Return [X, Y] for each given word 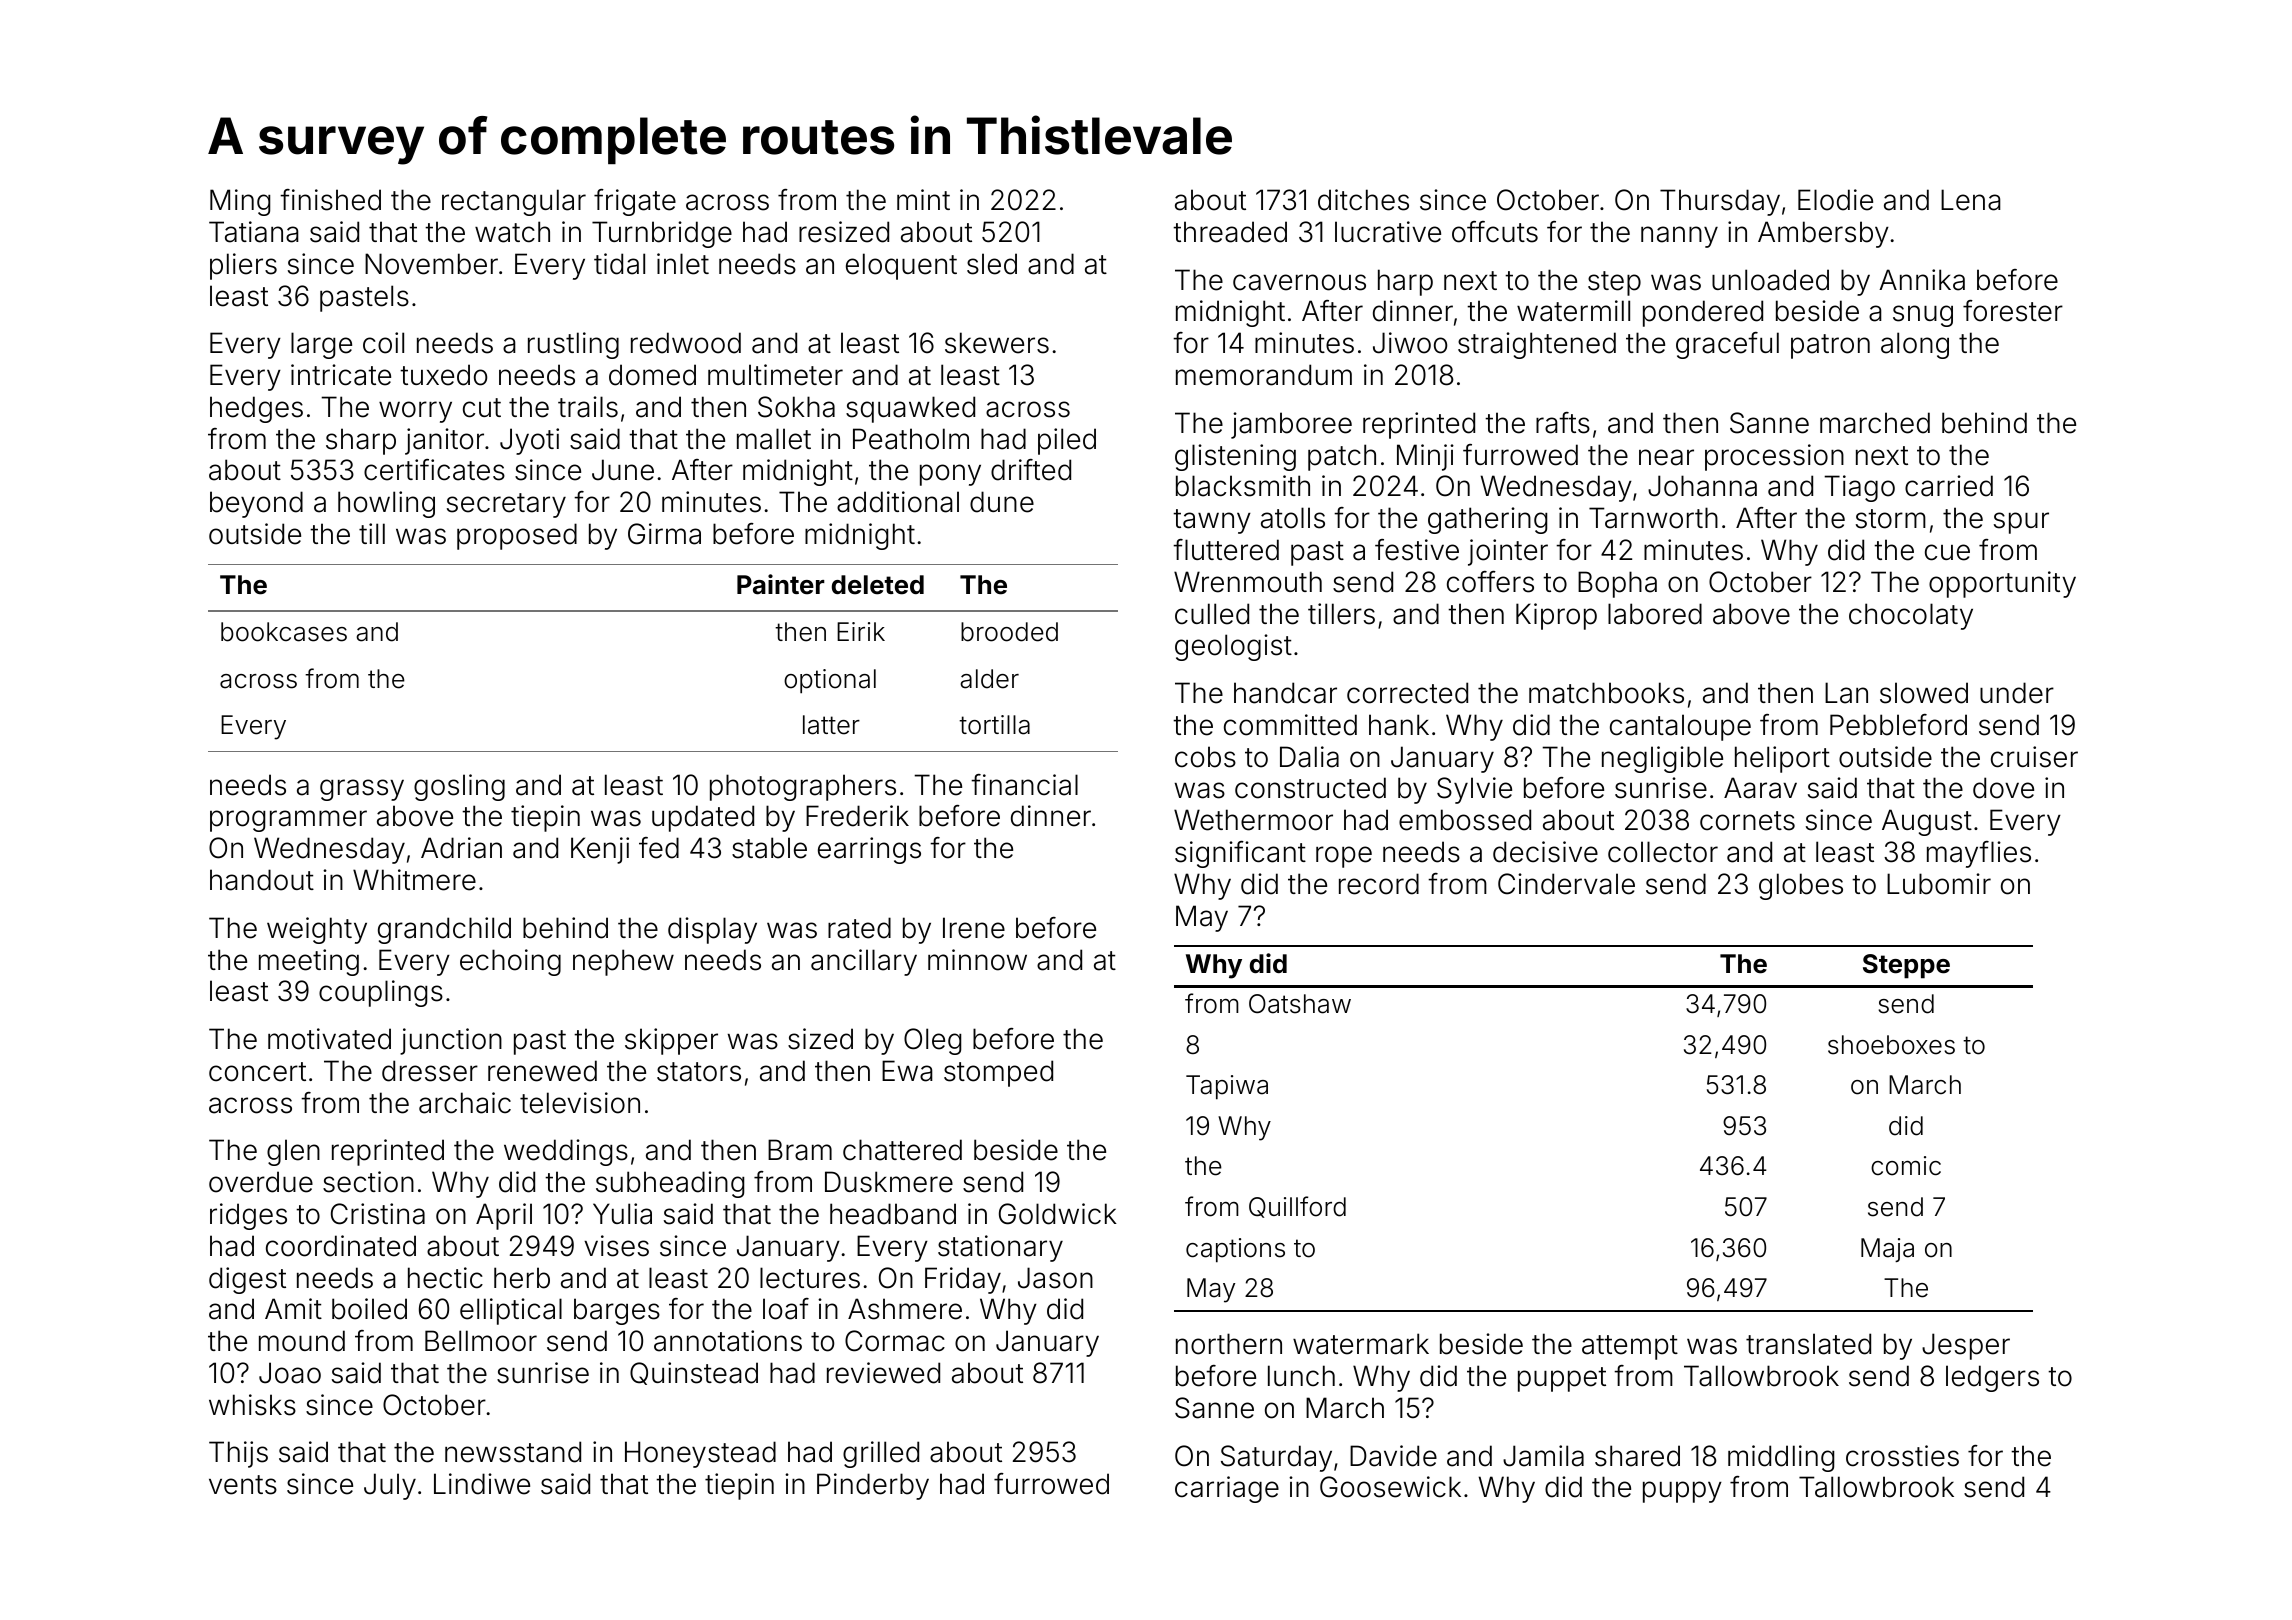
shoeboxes [1891, 1045]
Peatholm [911, 439]
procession [1774, 457]
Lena [1971, 200]
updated [703, 818]
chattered [902, 1150]
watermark [1361, 1344]
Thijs [238, 1454]
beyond [256, 504]
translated [1808, 1344]
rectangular [514, 202]
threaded [1230, 232]
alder [989, 679]
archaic [465, 1103]
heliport [1782, 759]
